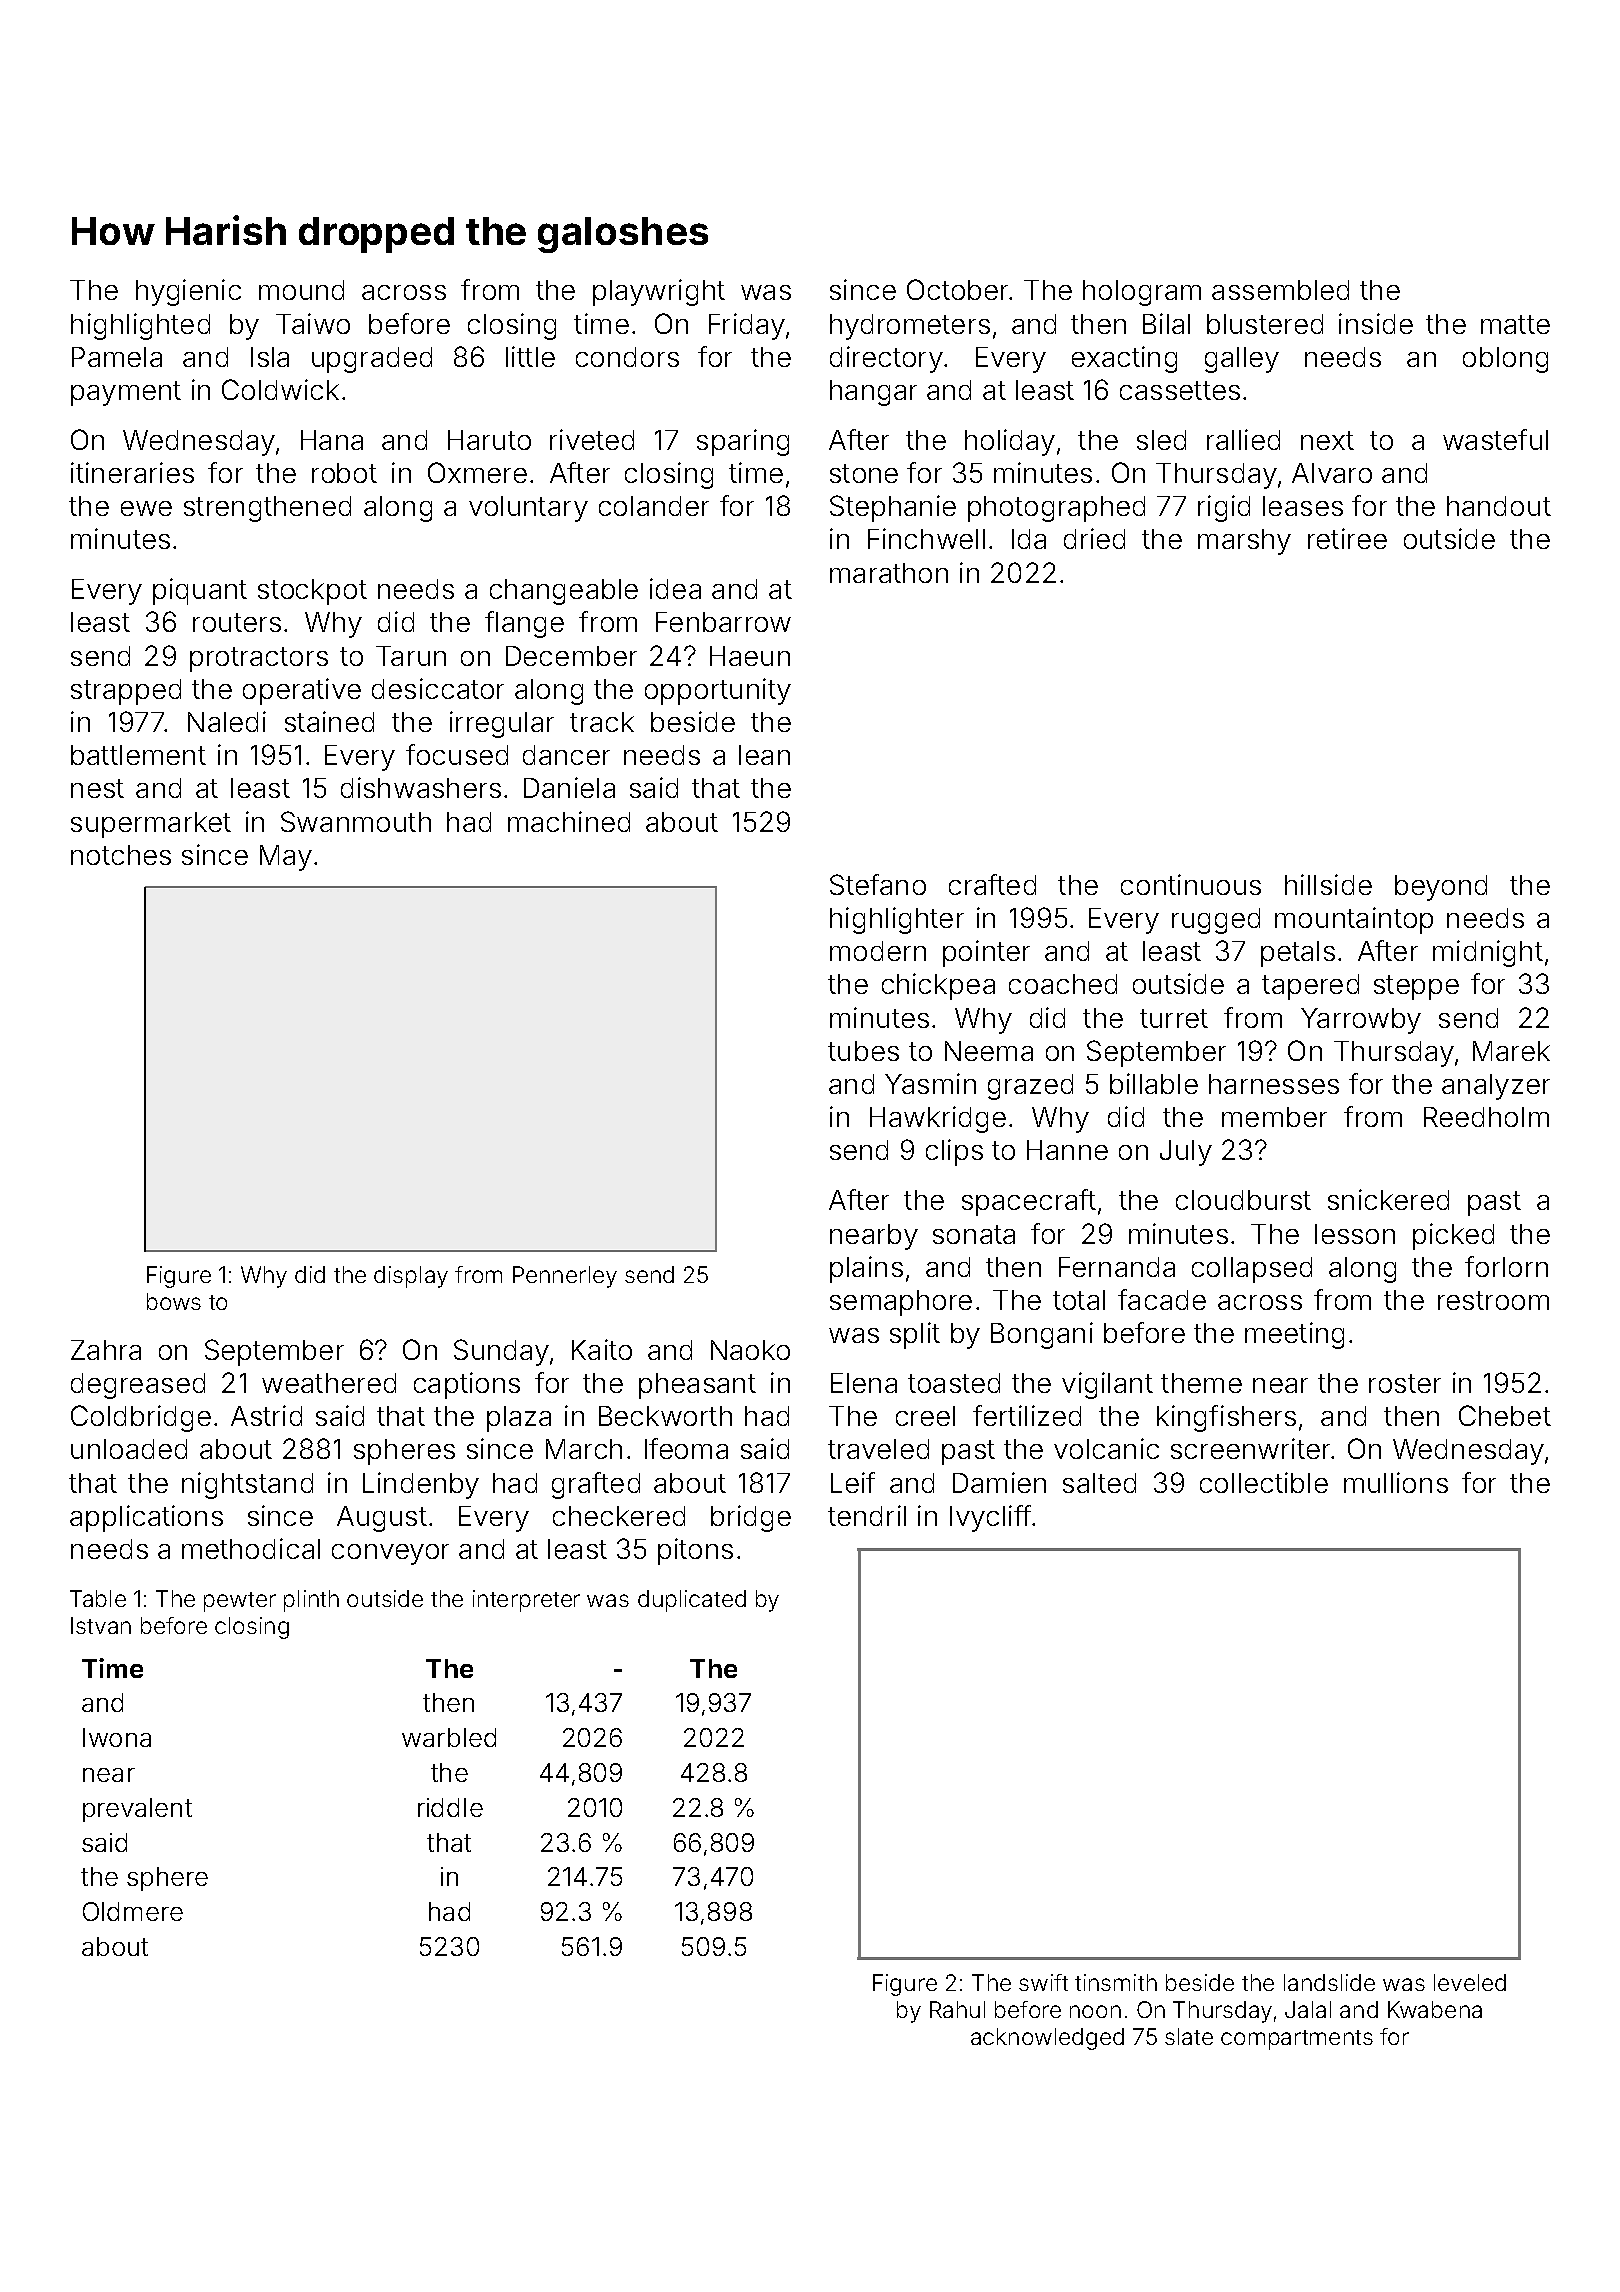 The height and width of the screenshot is (2292, 1620). I want to click on hygienic, so click(188, 292).
